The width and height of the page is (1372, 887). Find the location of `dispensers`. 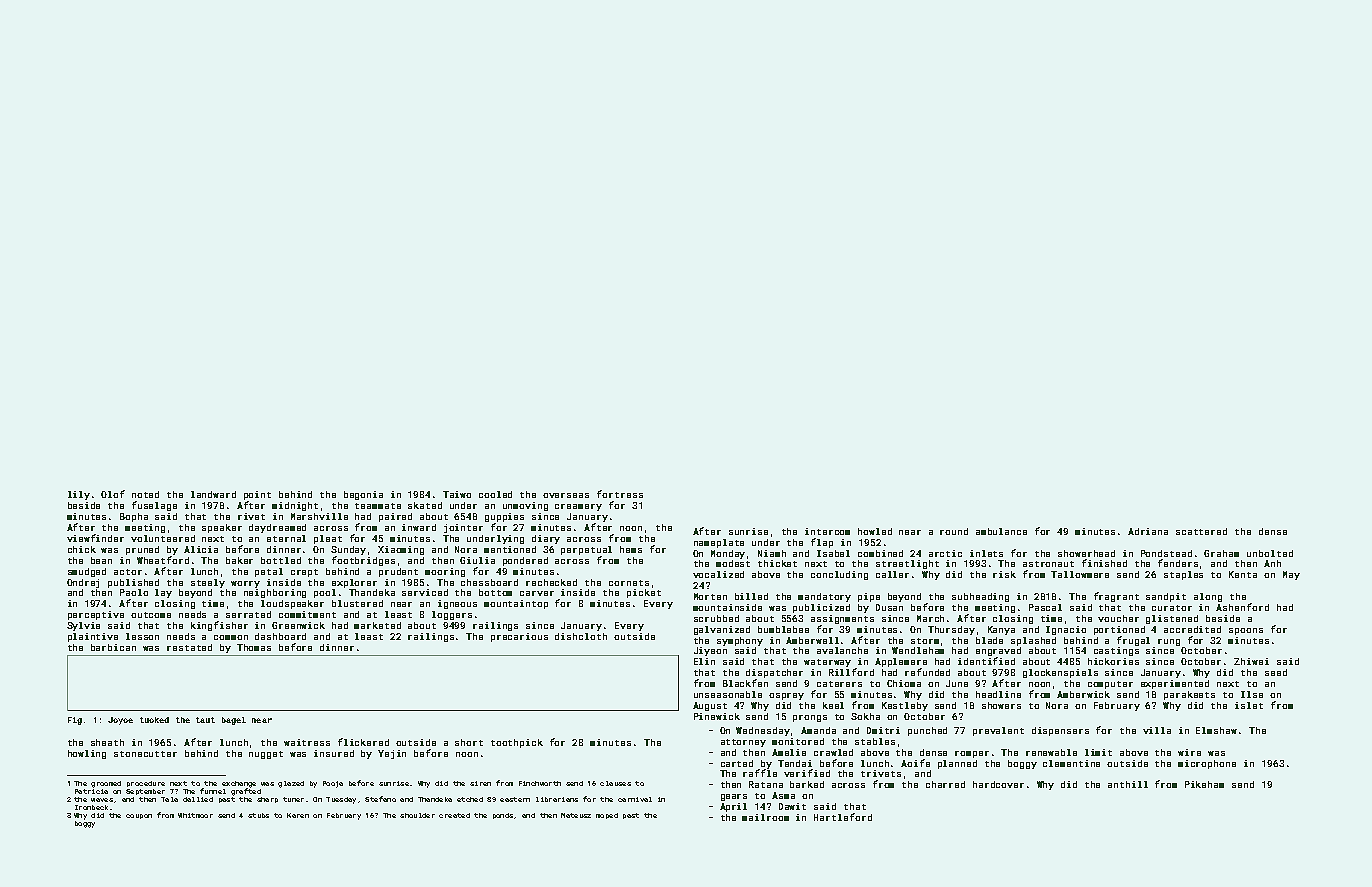

dispensers is located at coordinates (1060, 731).
